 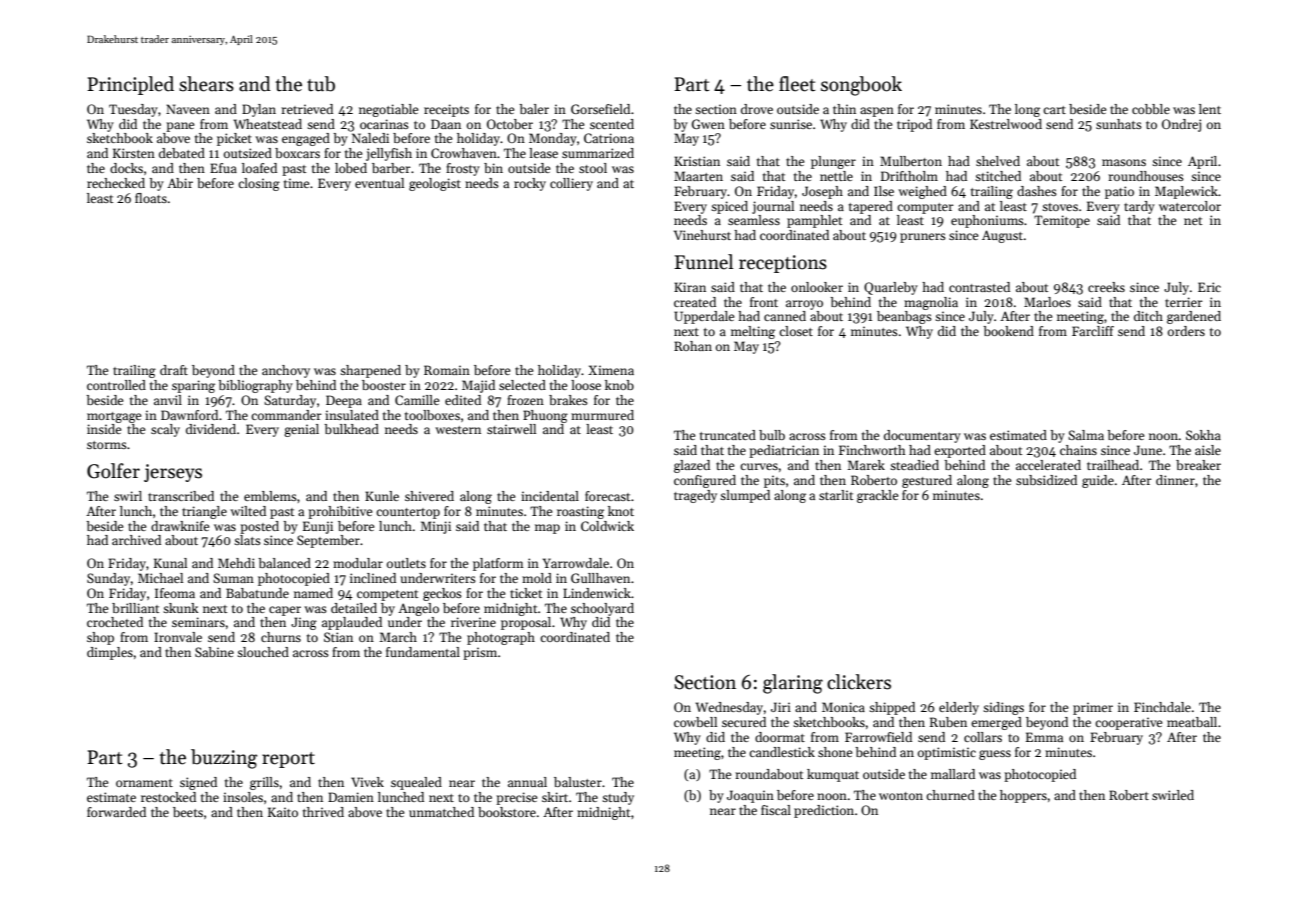 What do you see at coordinates (878, 496) in the screenshot?
I see `grackle` at bounding box center [878, 496].
